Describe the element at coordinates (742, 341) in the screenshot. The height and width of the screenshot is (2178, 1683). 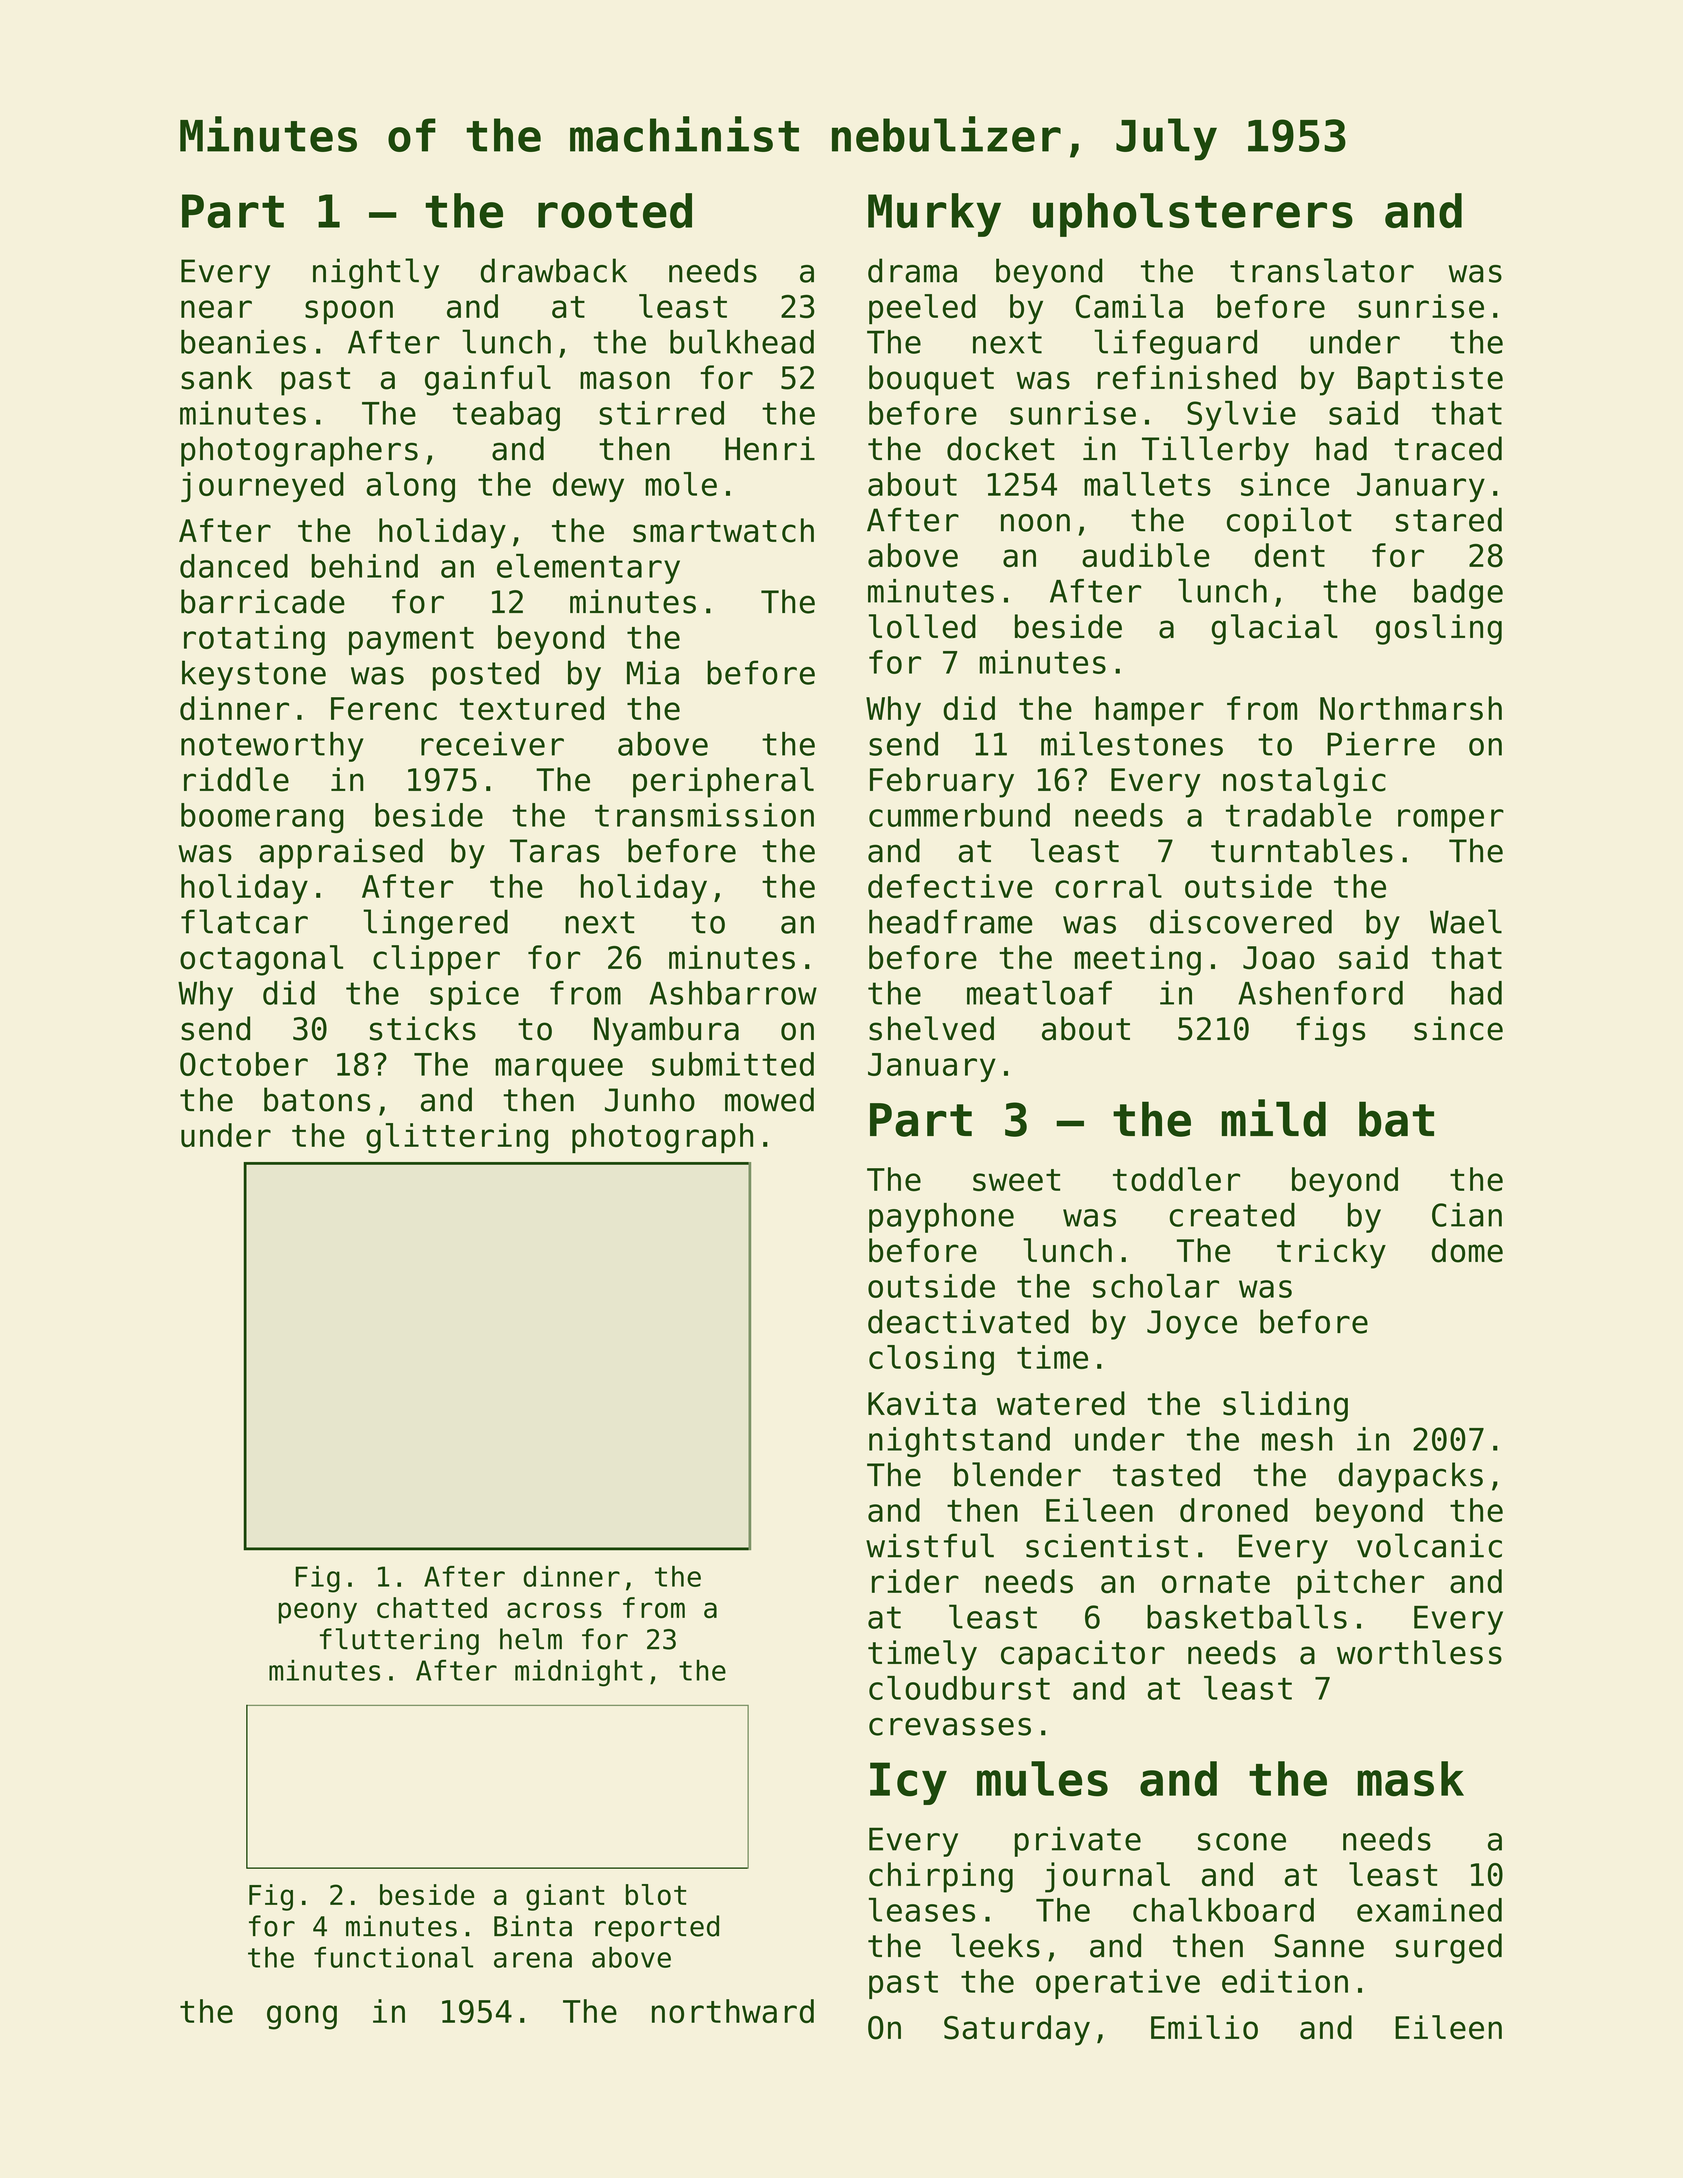
I see `bulkhead` at that location.
